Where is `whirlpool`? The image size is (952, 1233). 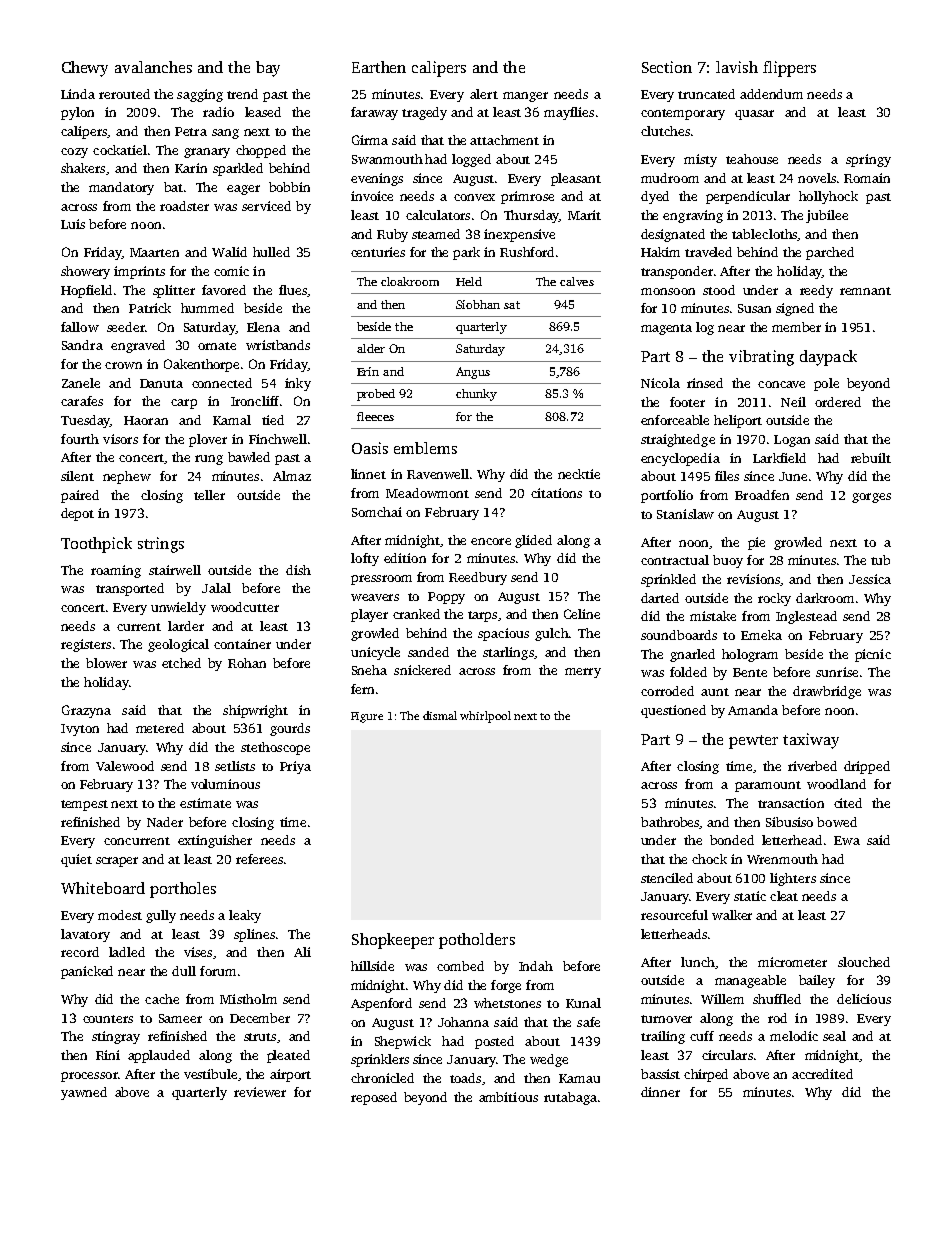 whirlpool is located at coordinates (485, 717).
